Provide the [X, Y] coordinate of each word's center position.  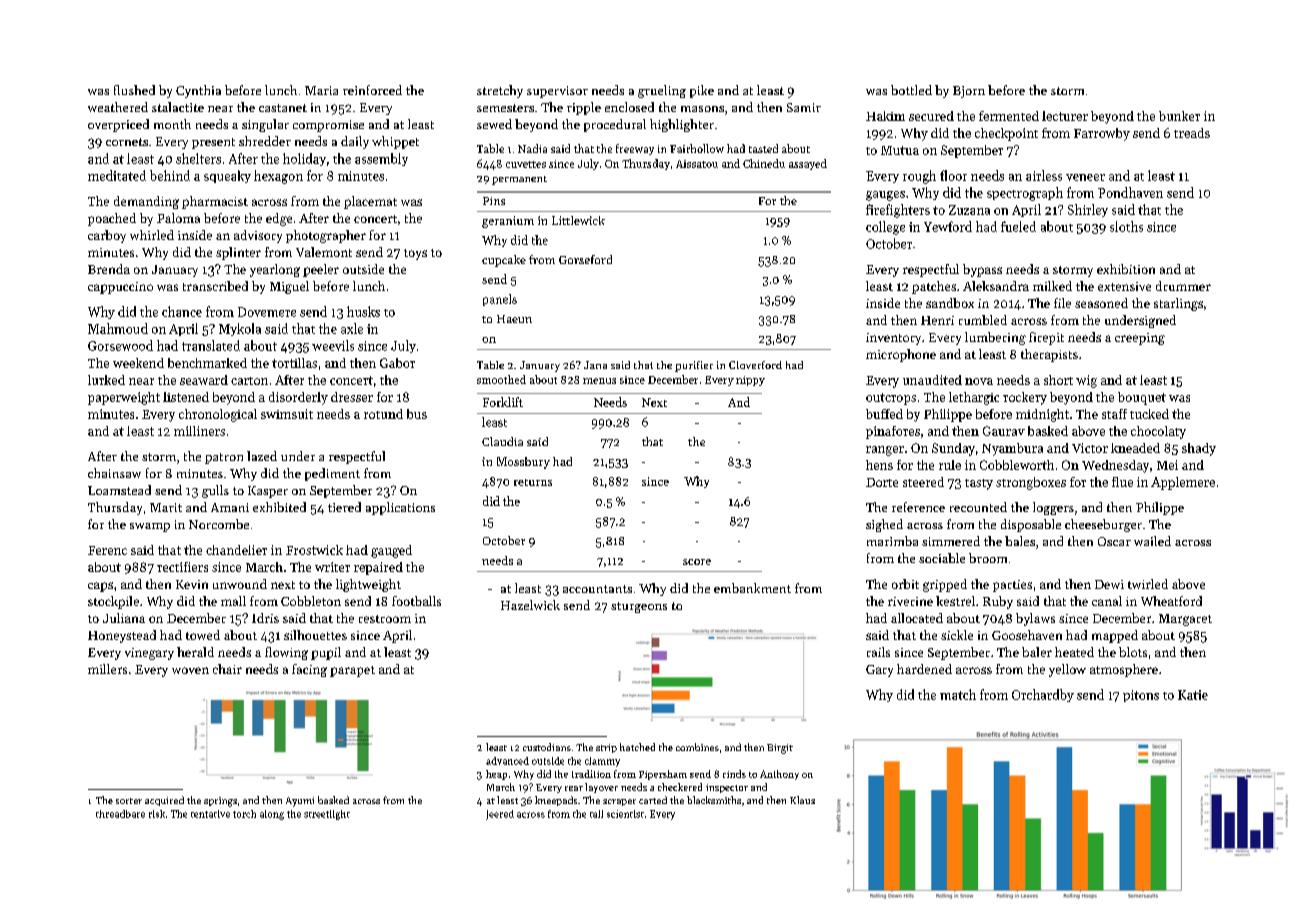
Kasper [268, 492]
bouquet [1142, 398]
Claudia [502, 441]
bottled [911, 90]
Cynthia [198, 91]
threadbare [120, 814]
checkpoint [1006, 134]
